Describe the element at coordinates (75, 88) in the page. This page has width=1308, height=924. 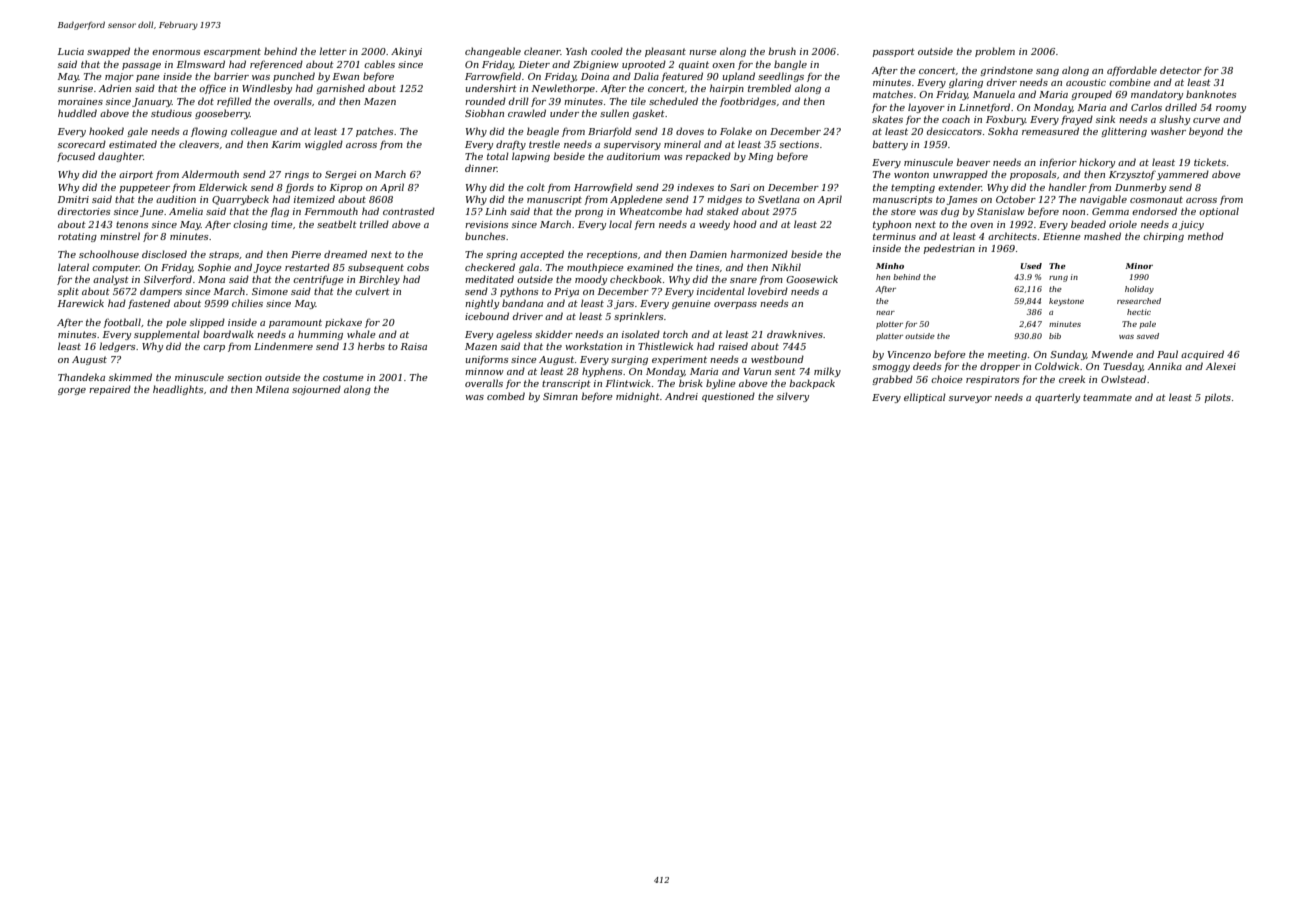
I see `sunrise` at that location.
